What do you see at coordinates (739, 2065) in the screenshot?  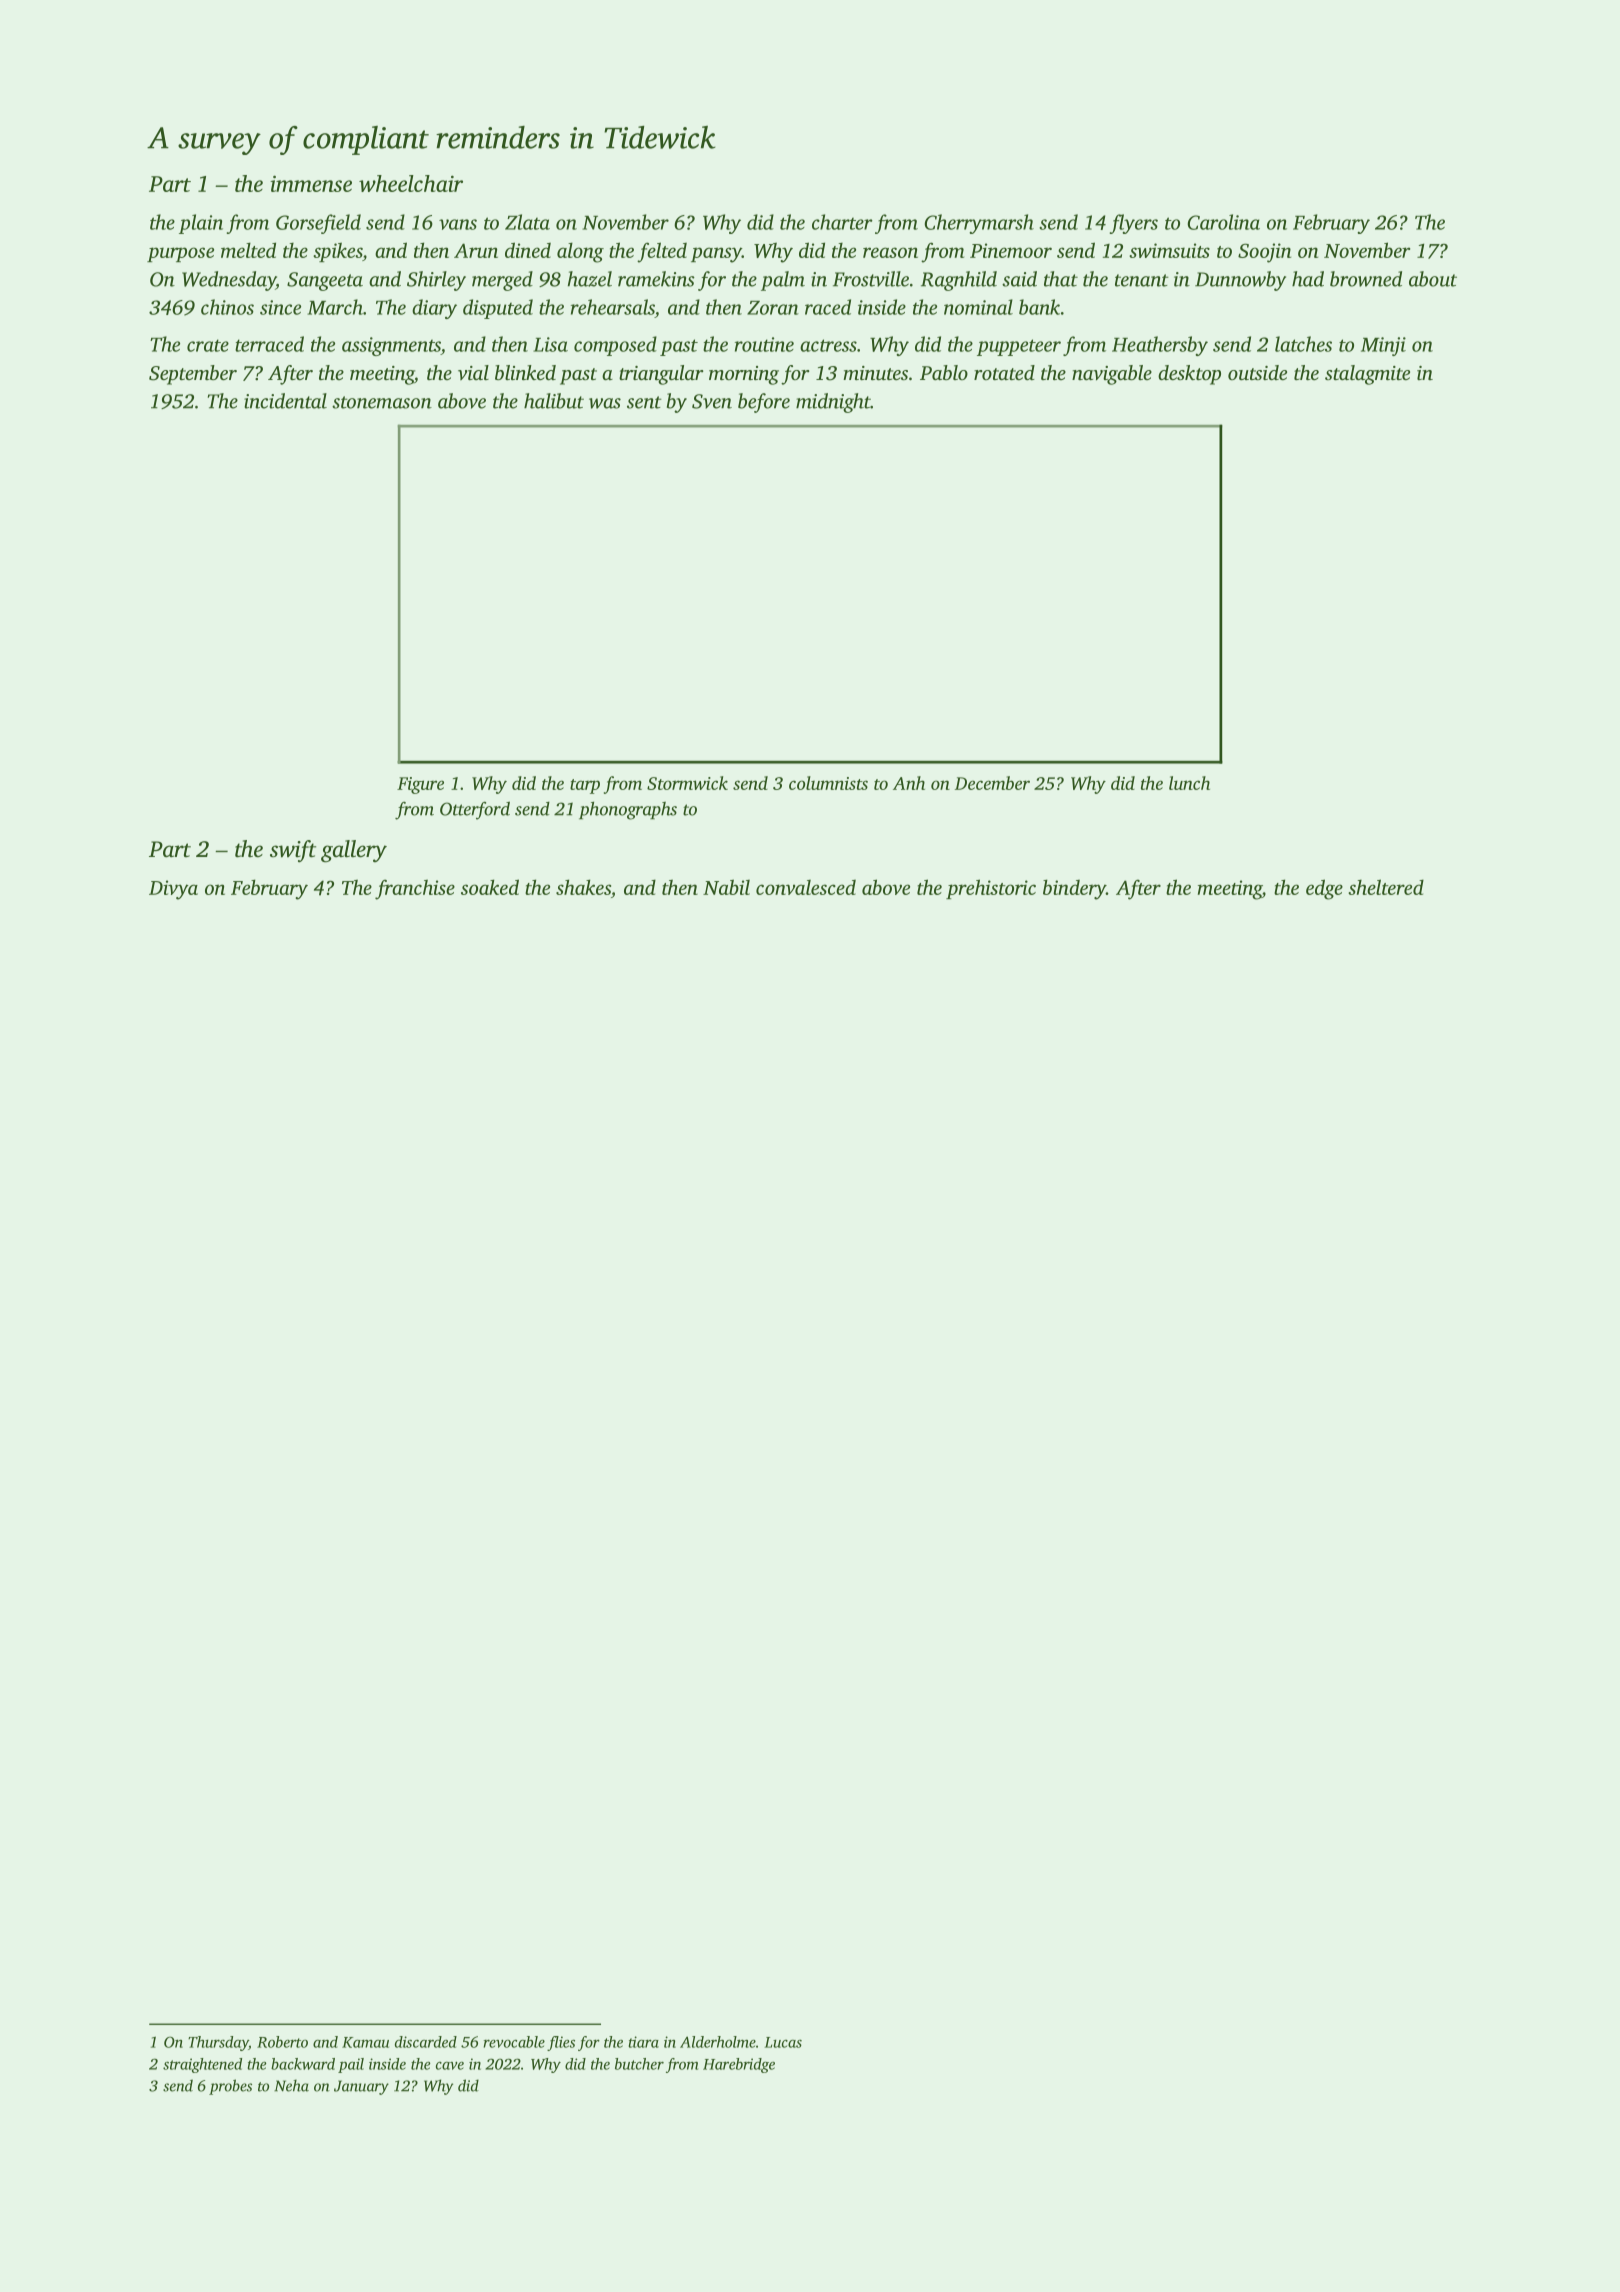 I see `Harebridge` at bounding box center [739, 2065].
